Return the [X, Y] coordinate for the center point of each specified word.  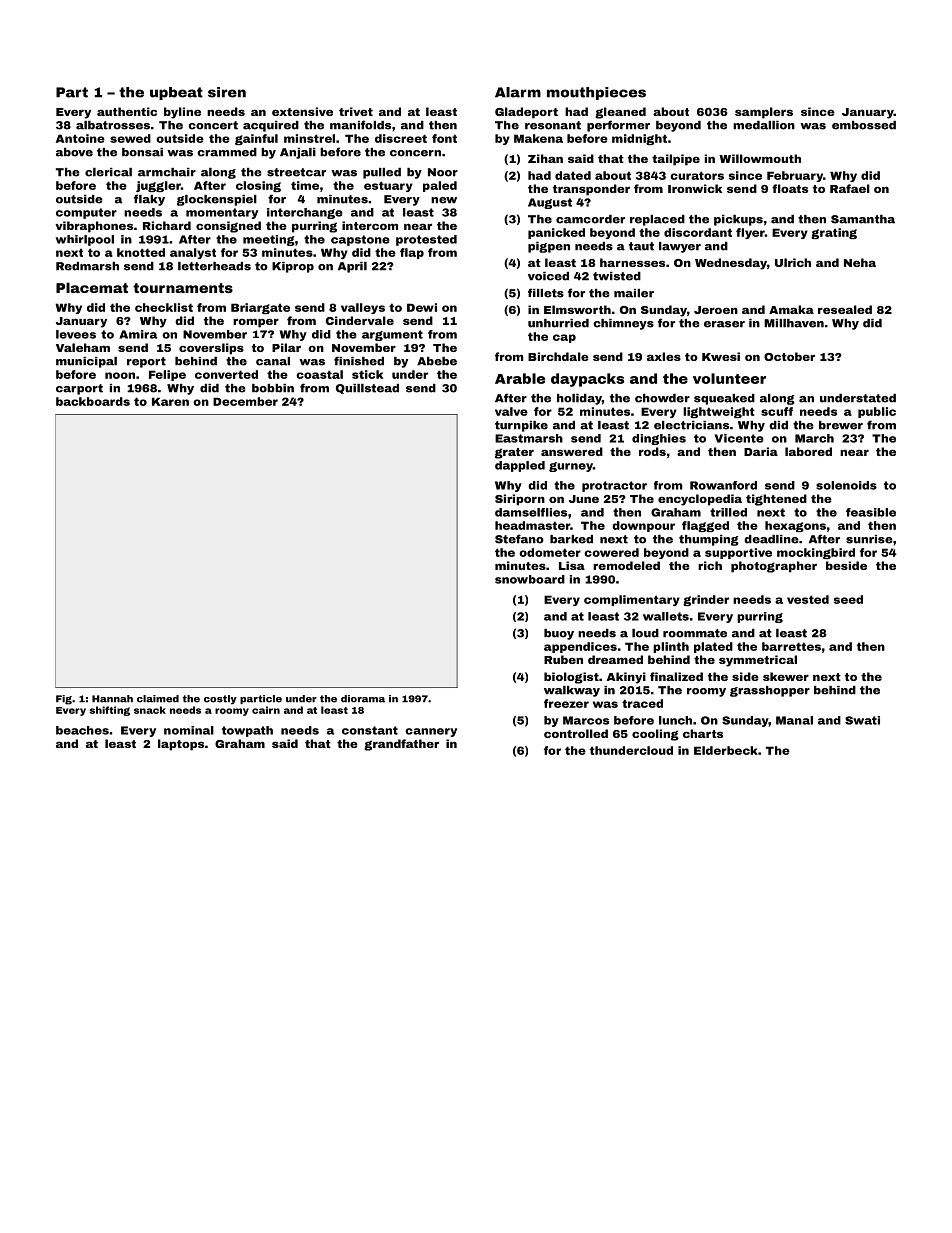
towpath [247, 731]
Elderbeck [726, 750]
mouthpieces [596, 93]
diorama [363, 699]
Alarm [518, 92]
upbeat [176, 93]
